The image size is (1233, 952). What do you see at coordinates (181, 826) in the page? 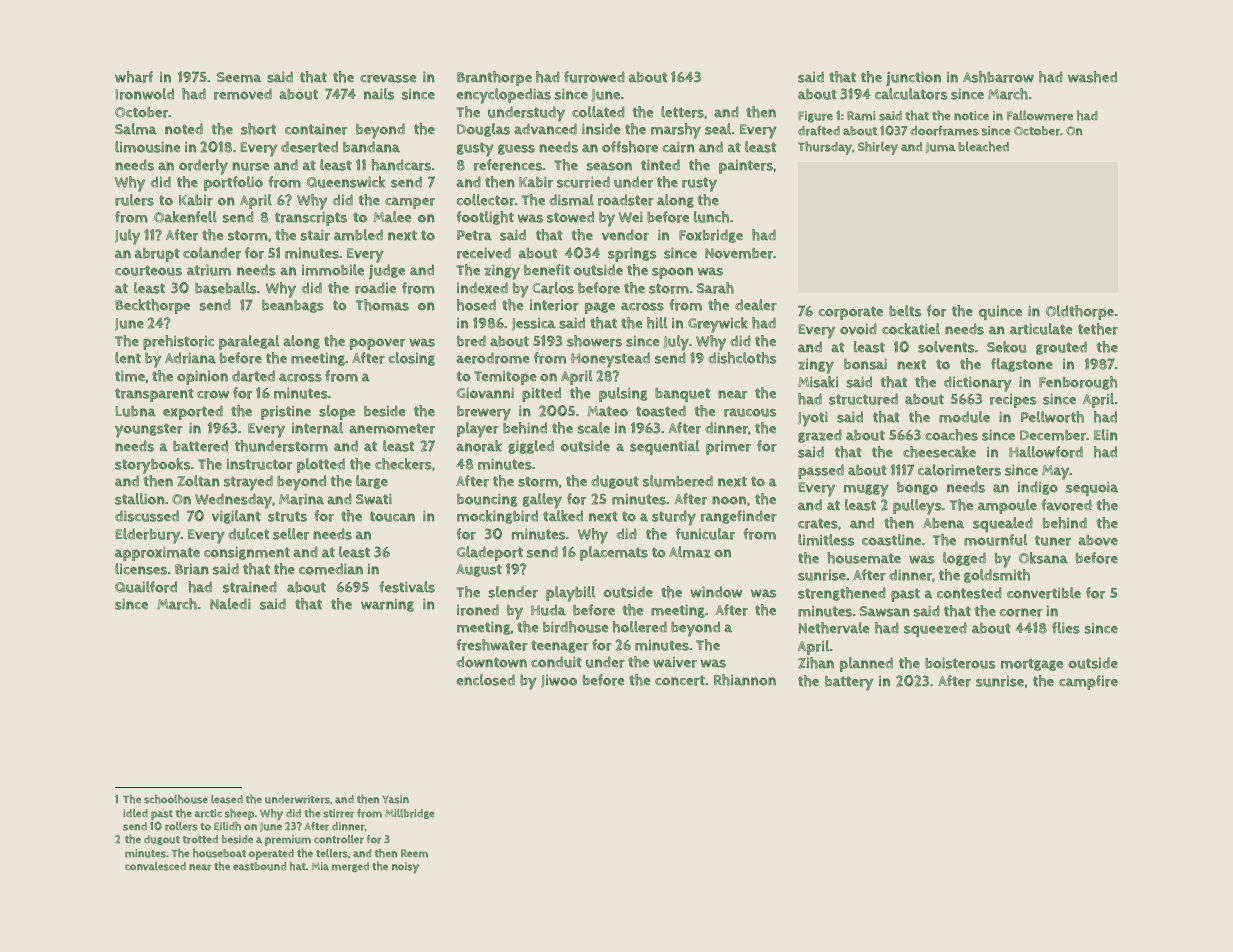
I see `rollers` at bounding box center [181, 826].
